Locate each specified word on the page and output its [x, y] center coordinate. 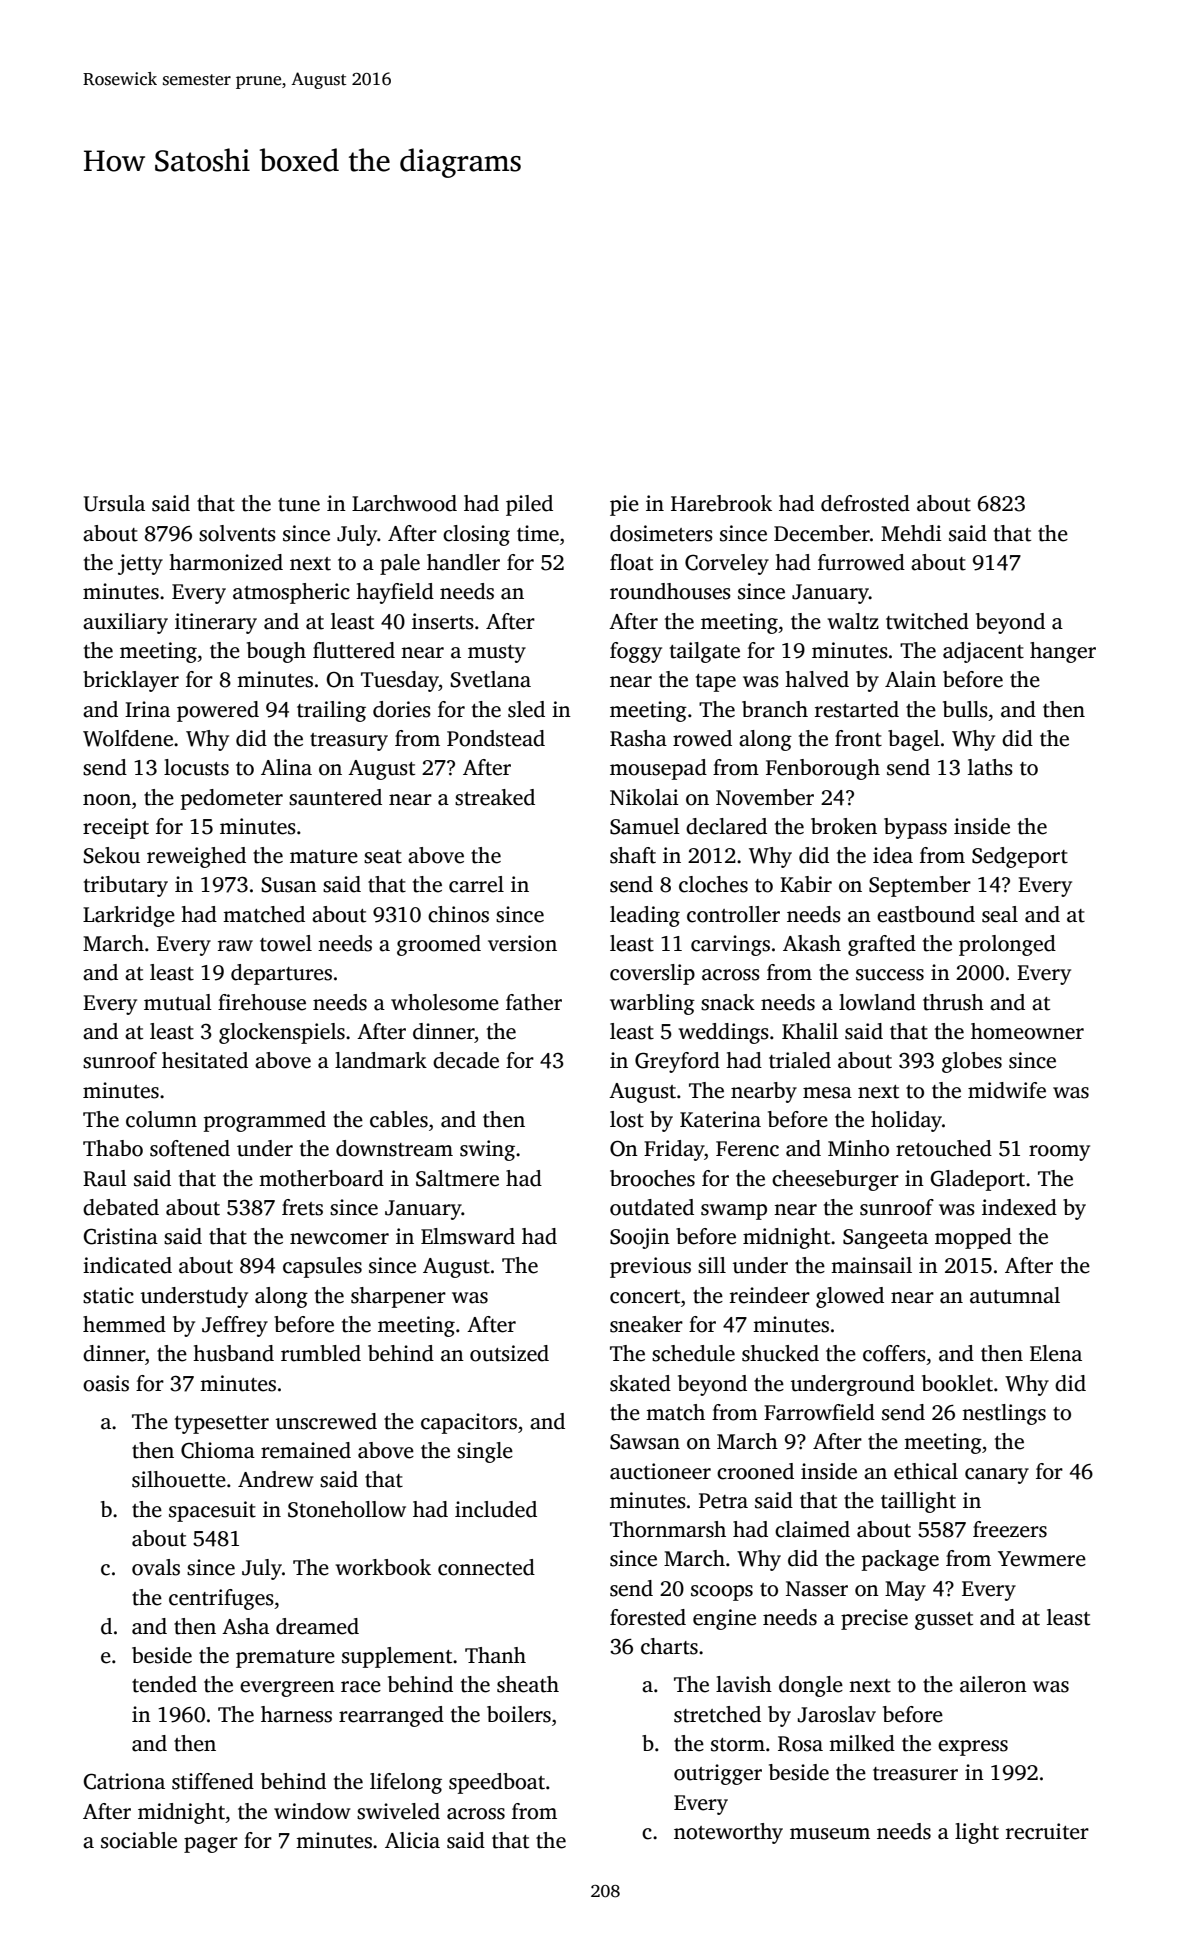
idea [893, 855]
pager [211, 1845]
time [538, 533]
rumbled [321, 1353]
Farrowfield [819, 1412]
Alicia [412, 1840]
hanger [1063, 652]
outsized [509, 1353]
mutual [178, 1002]
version [522, 943]
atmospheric [291, 593]
